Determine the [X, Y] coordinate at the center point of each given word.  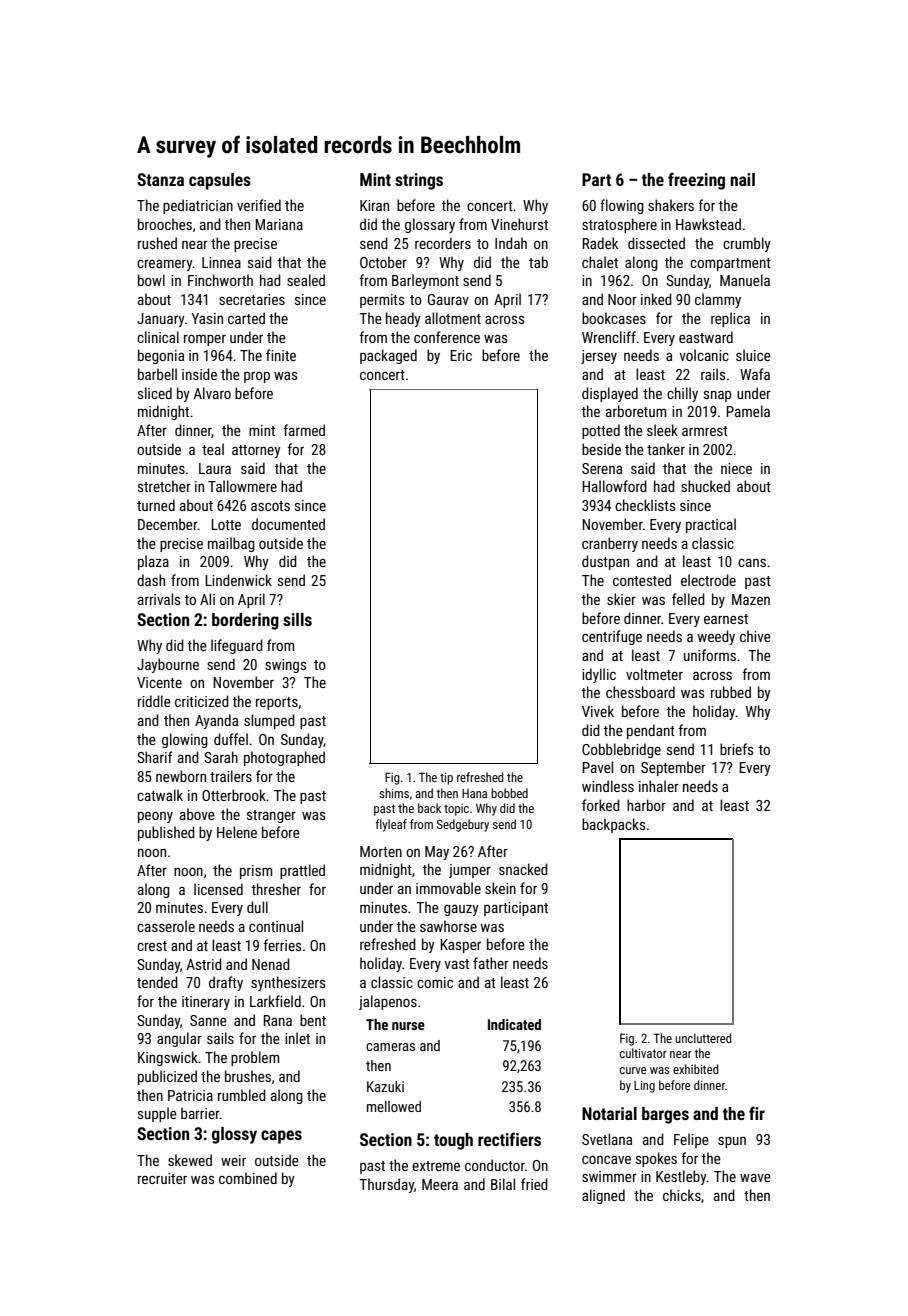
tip [446, 779]
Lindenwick [238, 580]
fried [534, 1184]
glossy [234, 1135]
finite [281, 355]
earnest [726, 619]
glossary [430, 225]
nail [742, 179]
